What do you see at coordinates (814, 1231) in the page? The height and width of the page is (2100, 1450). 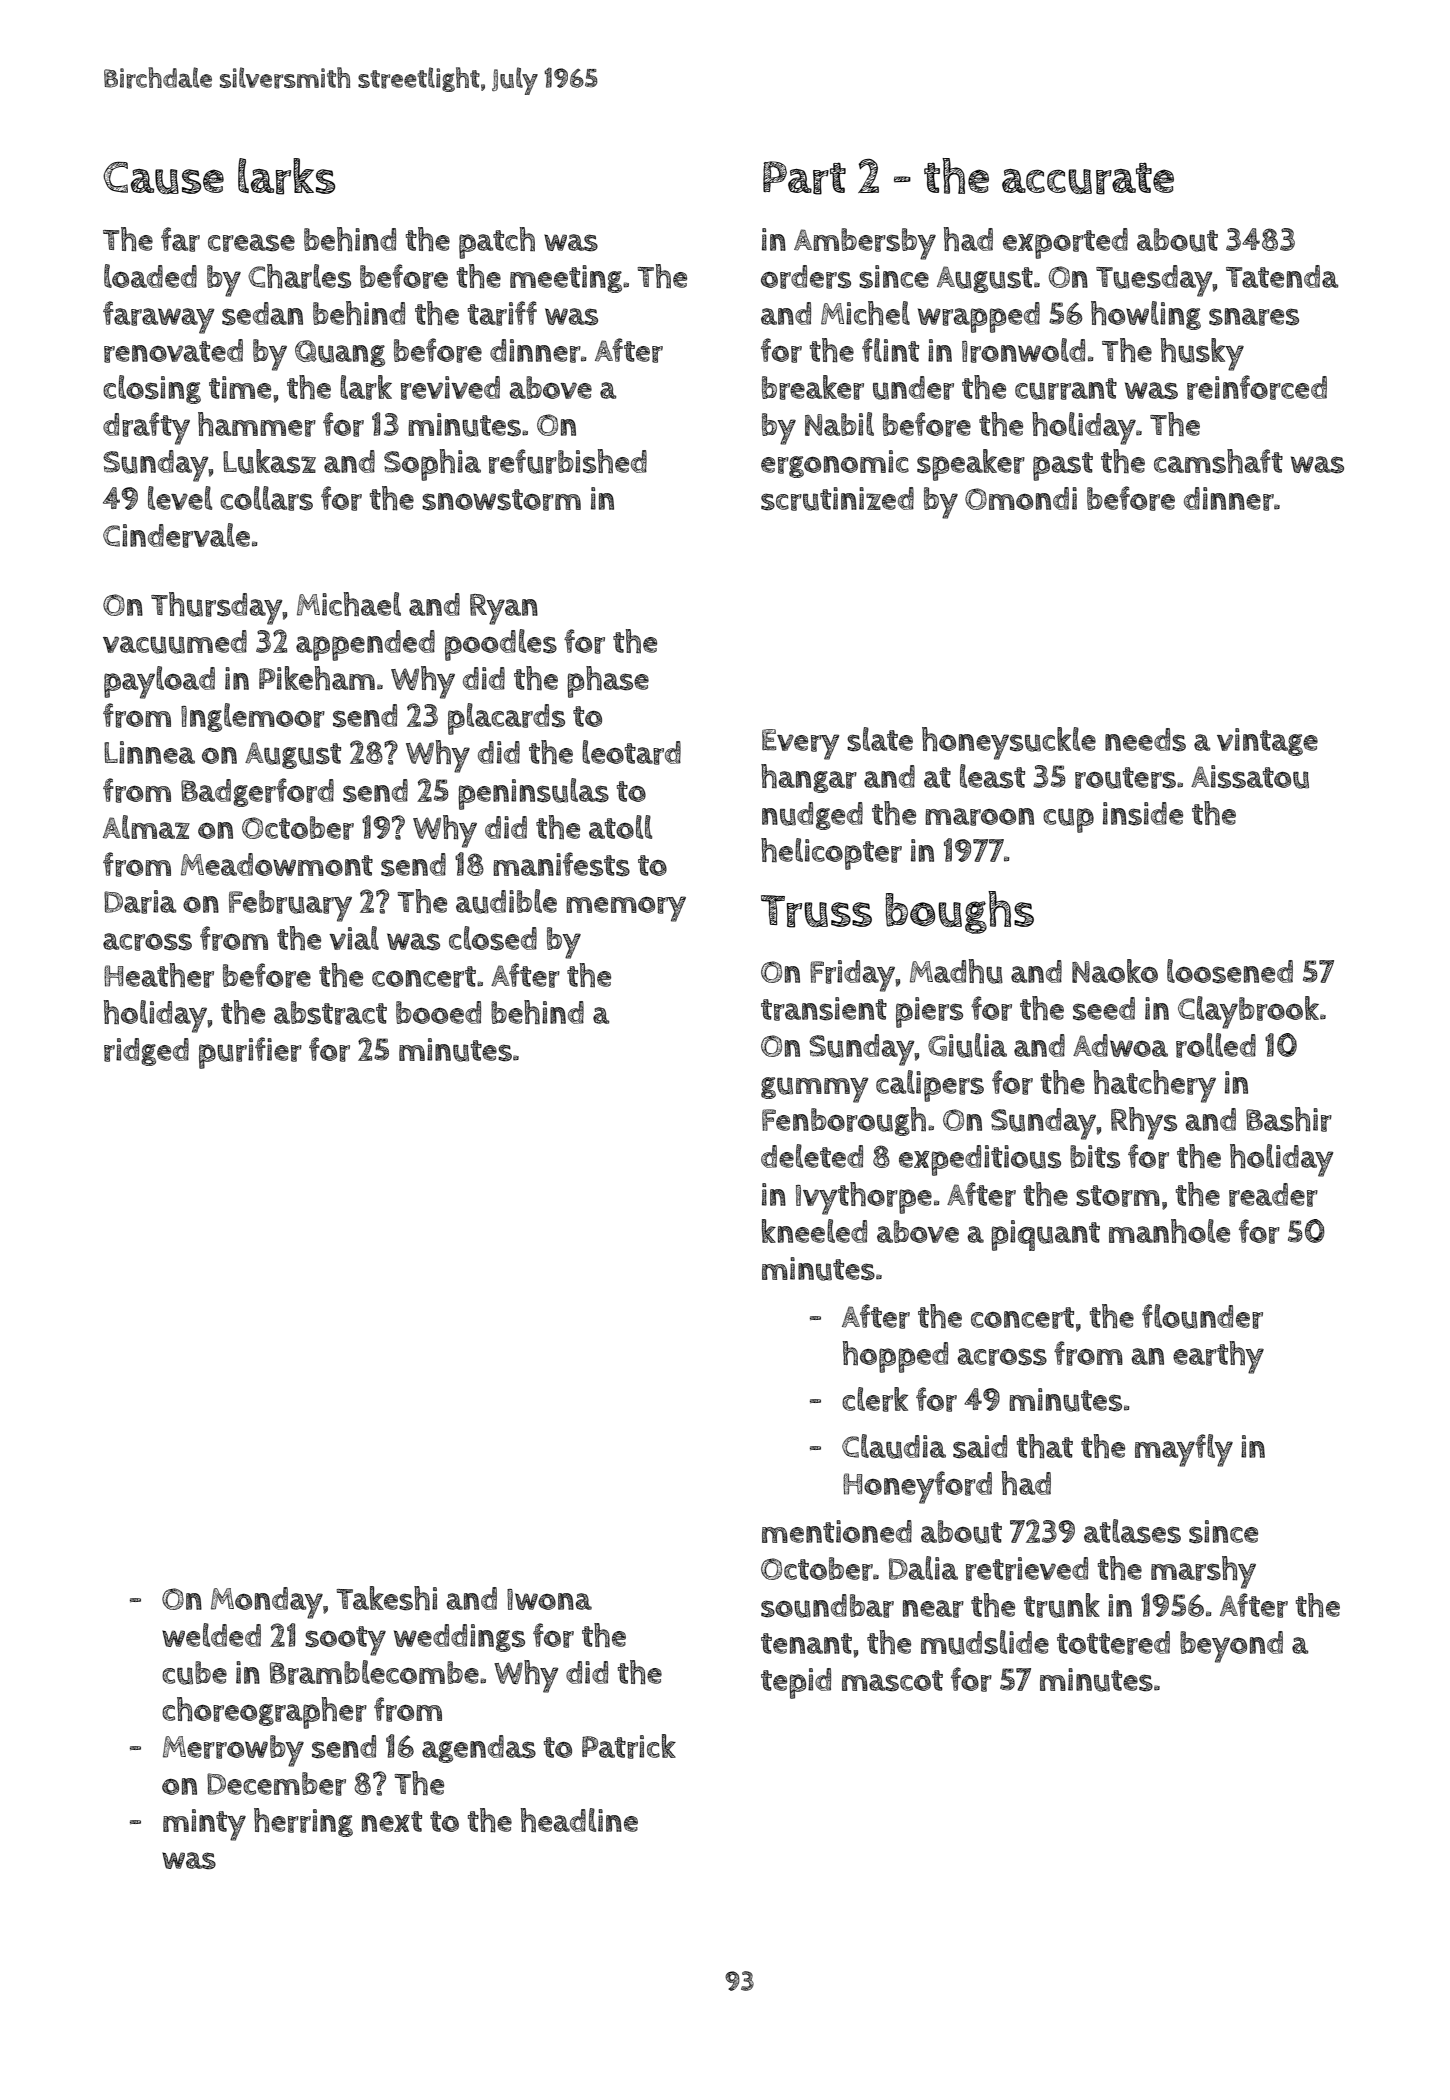 I see `kneeled` at bounding box center [814, 1231].
